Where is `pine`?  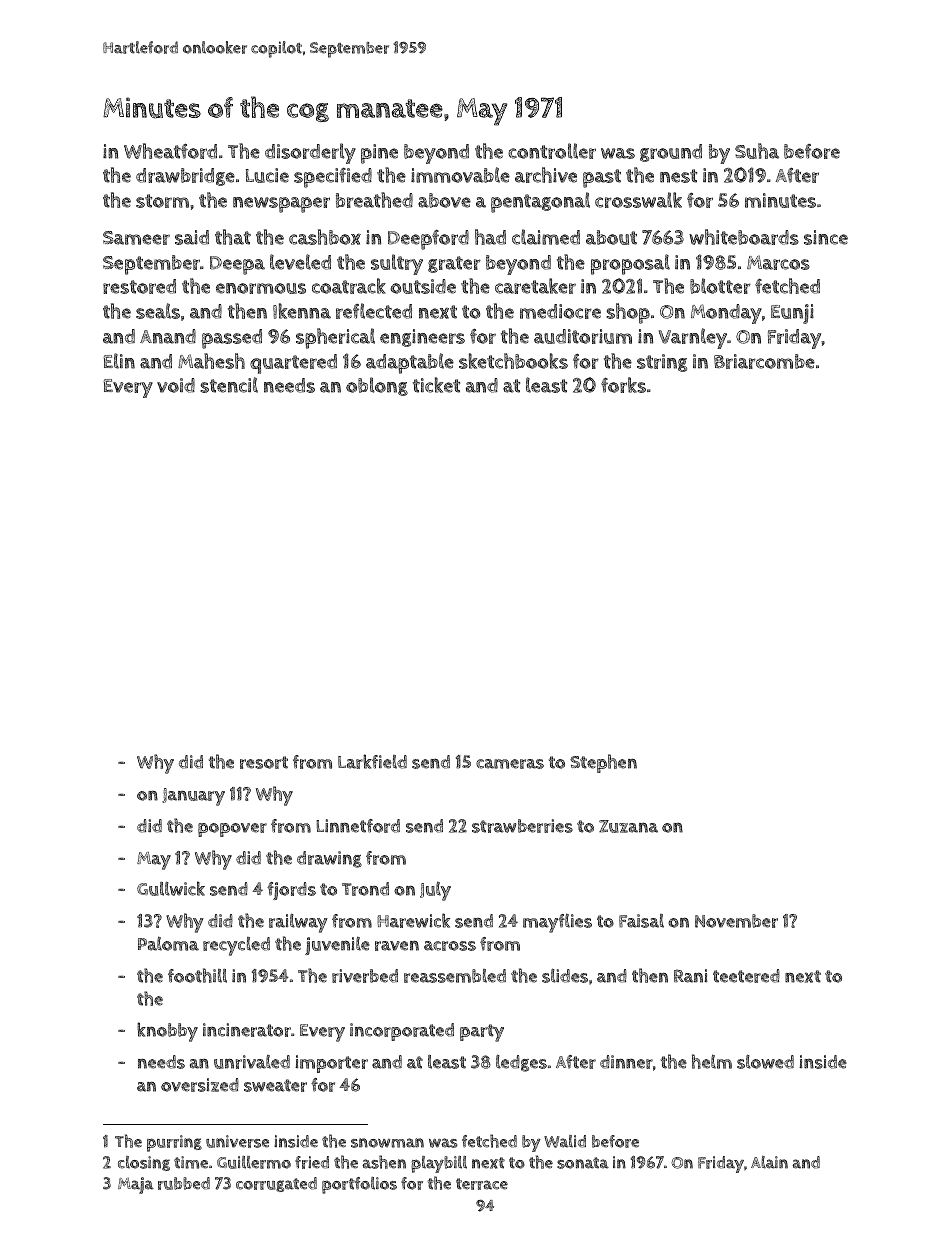
pine is located at coordinates (379, 154).
